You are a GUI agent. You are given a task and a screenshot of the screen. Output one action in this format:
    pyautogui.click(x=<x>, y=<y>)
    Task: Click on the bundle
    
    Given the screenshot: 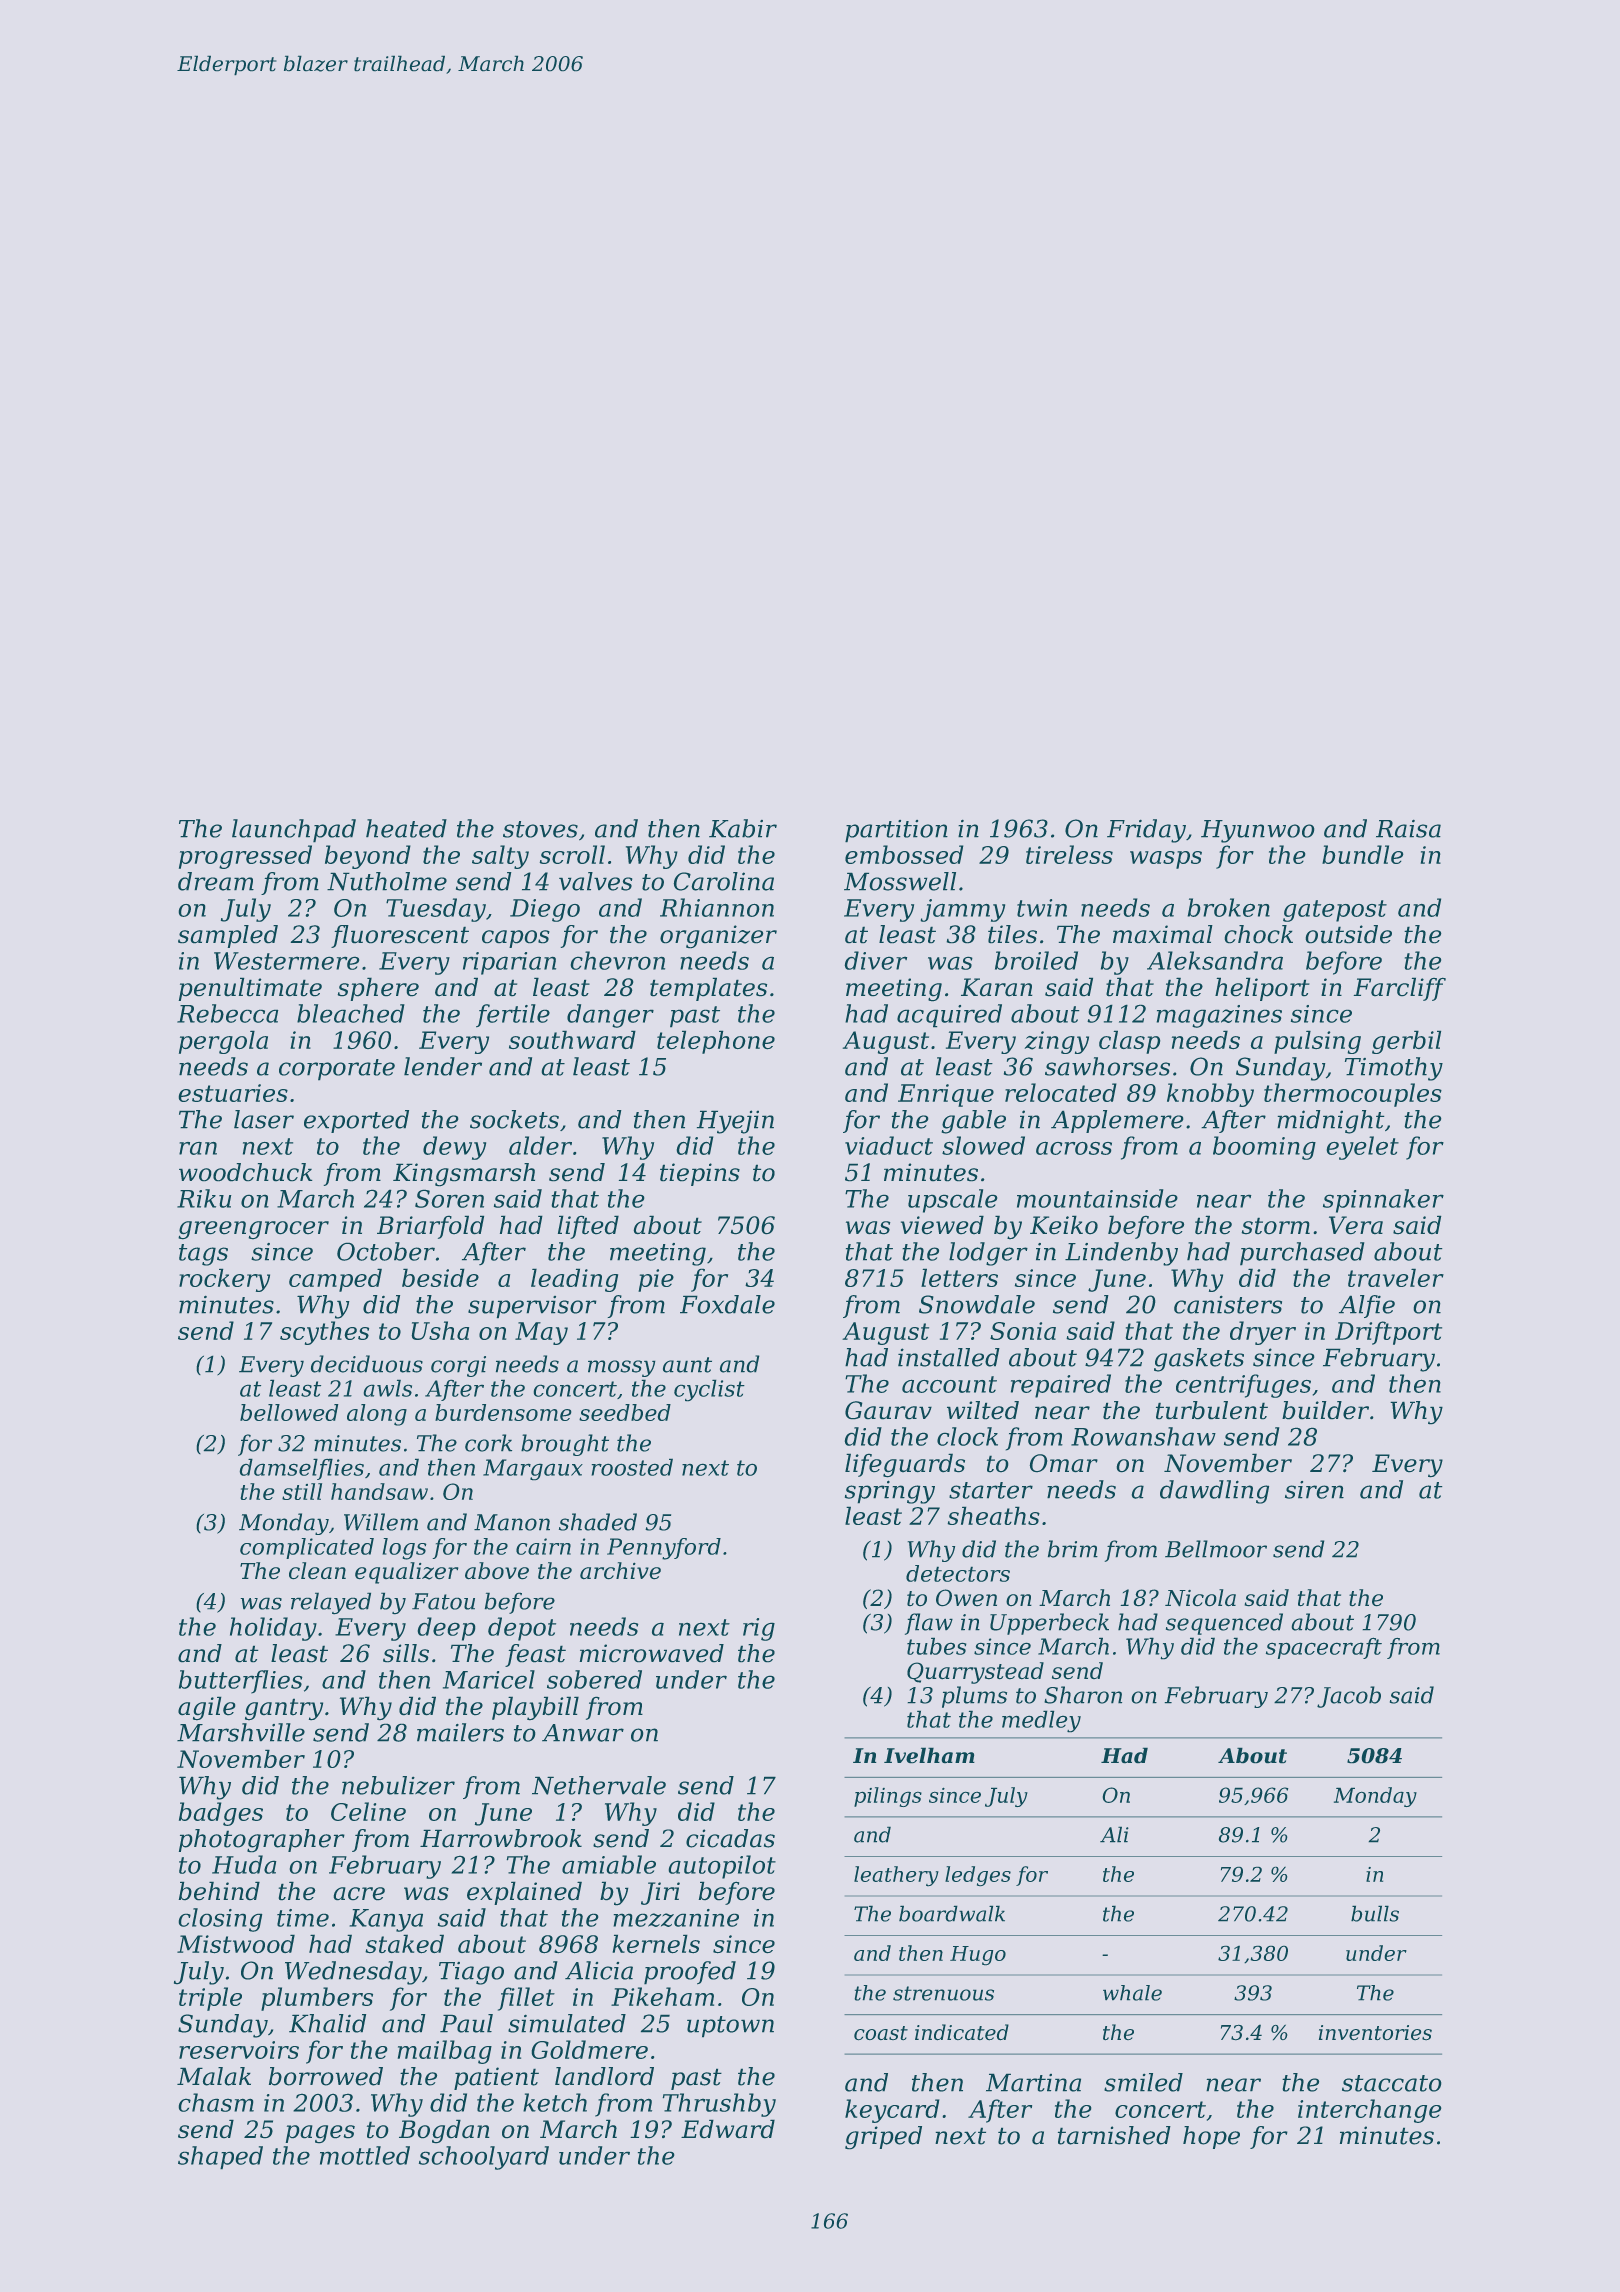 What is the action you would take?
    pyautogui.click(x=1362, y=854)
